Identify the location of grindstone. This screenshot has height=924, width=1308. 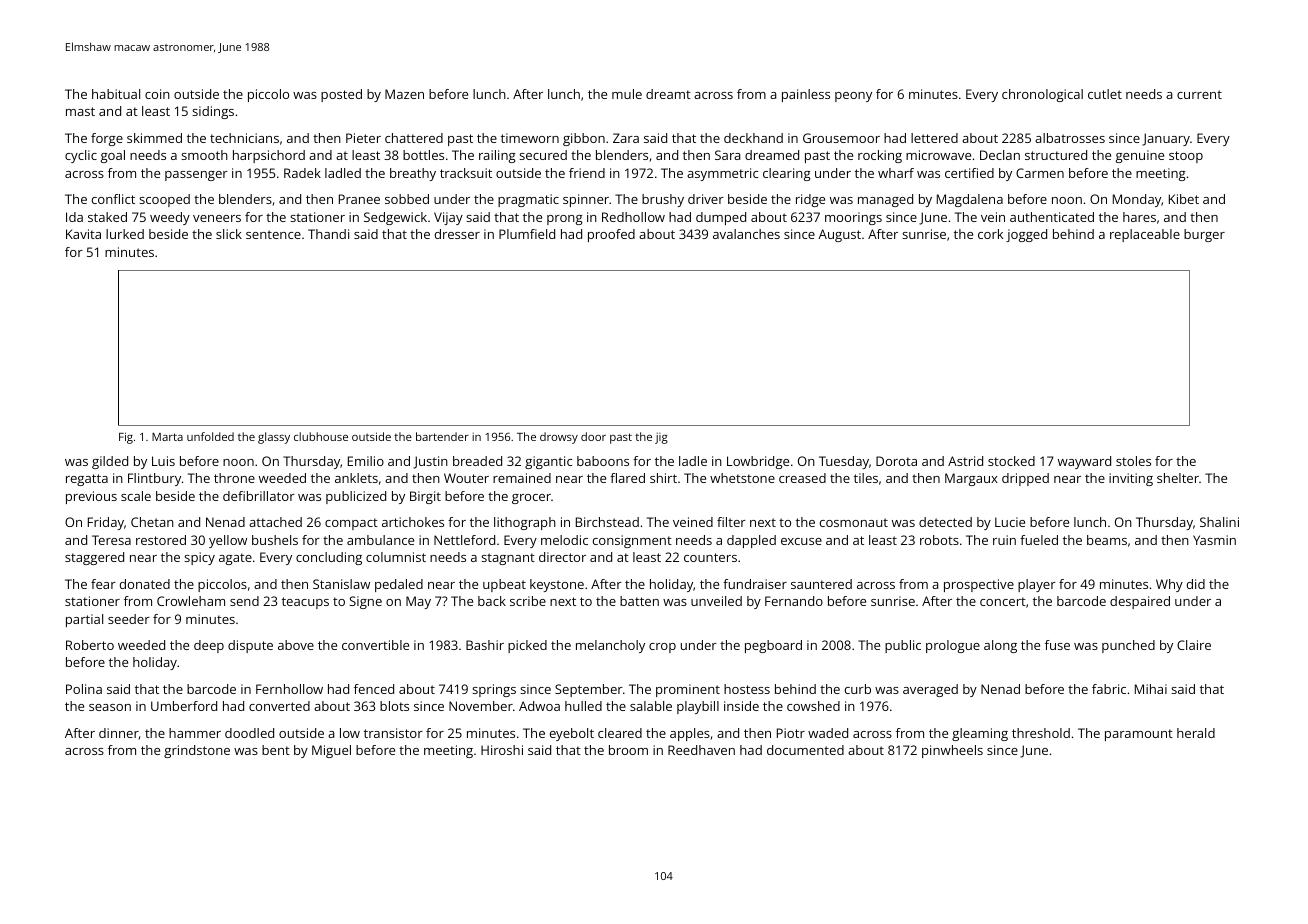
(197, 751).
